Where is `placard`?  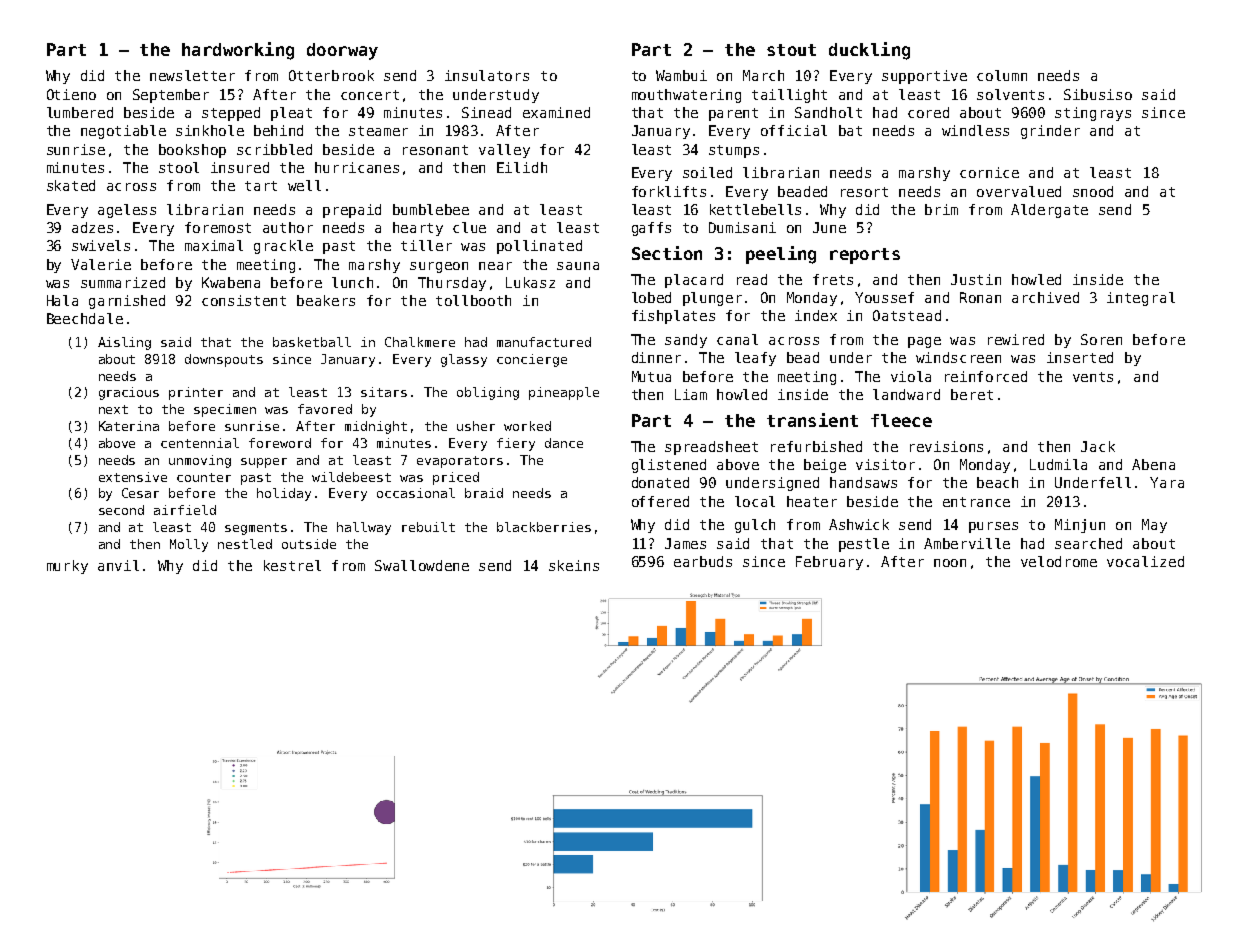
placard is located at coordinates (694, 281).
